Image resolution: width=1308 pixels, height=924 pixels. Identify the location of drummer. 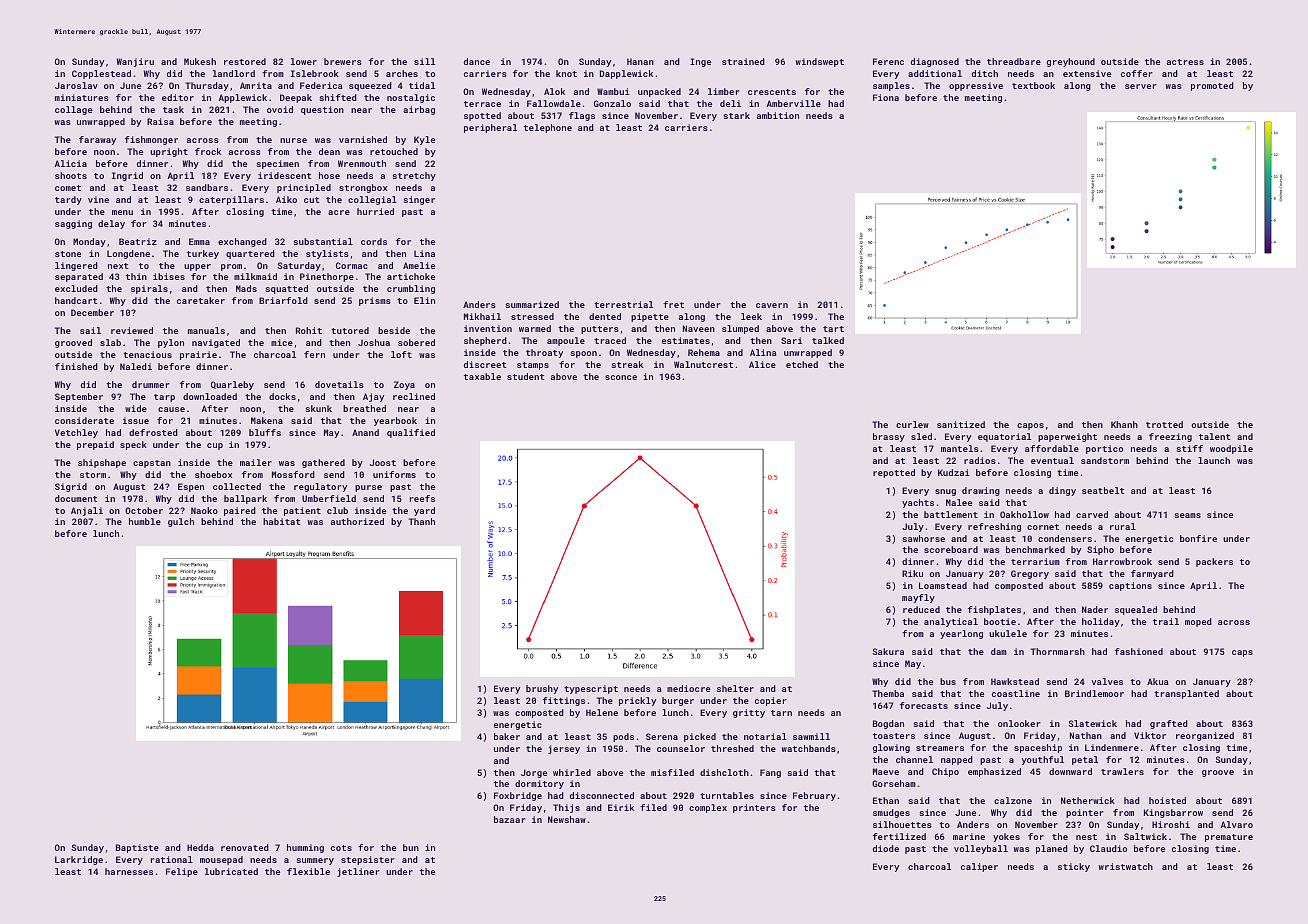
(151, 384).
